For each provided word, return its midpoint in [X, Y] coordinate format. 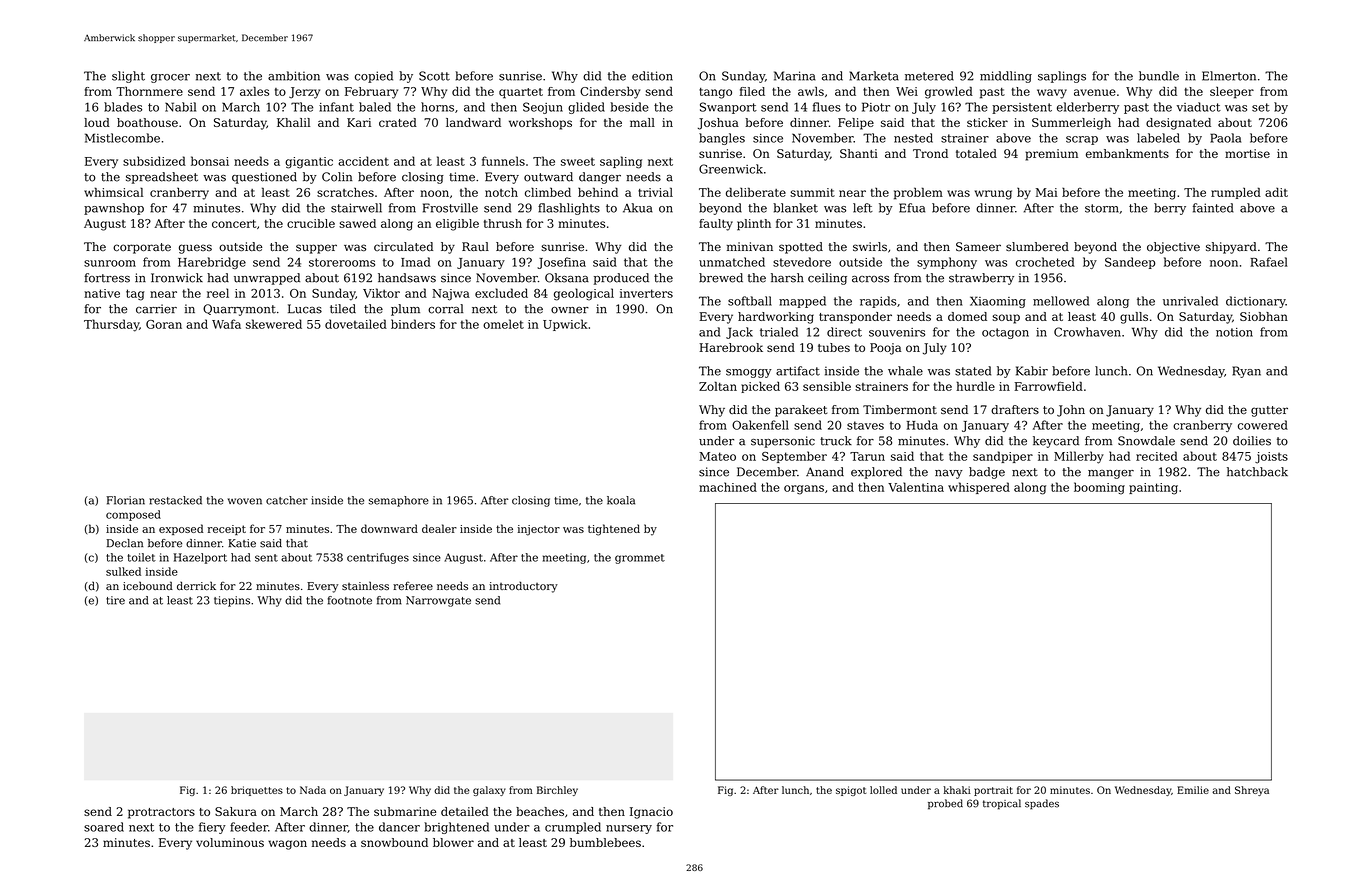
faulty [716, 225]
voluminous [230, 842]
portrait [993, 791]
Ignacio [651, 813]
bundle [1159, 76]
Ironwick [177, 278]
